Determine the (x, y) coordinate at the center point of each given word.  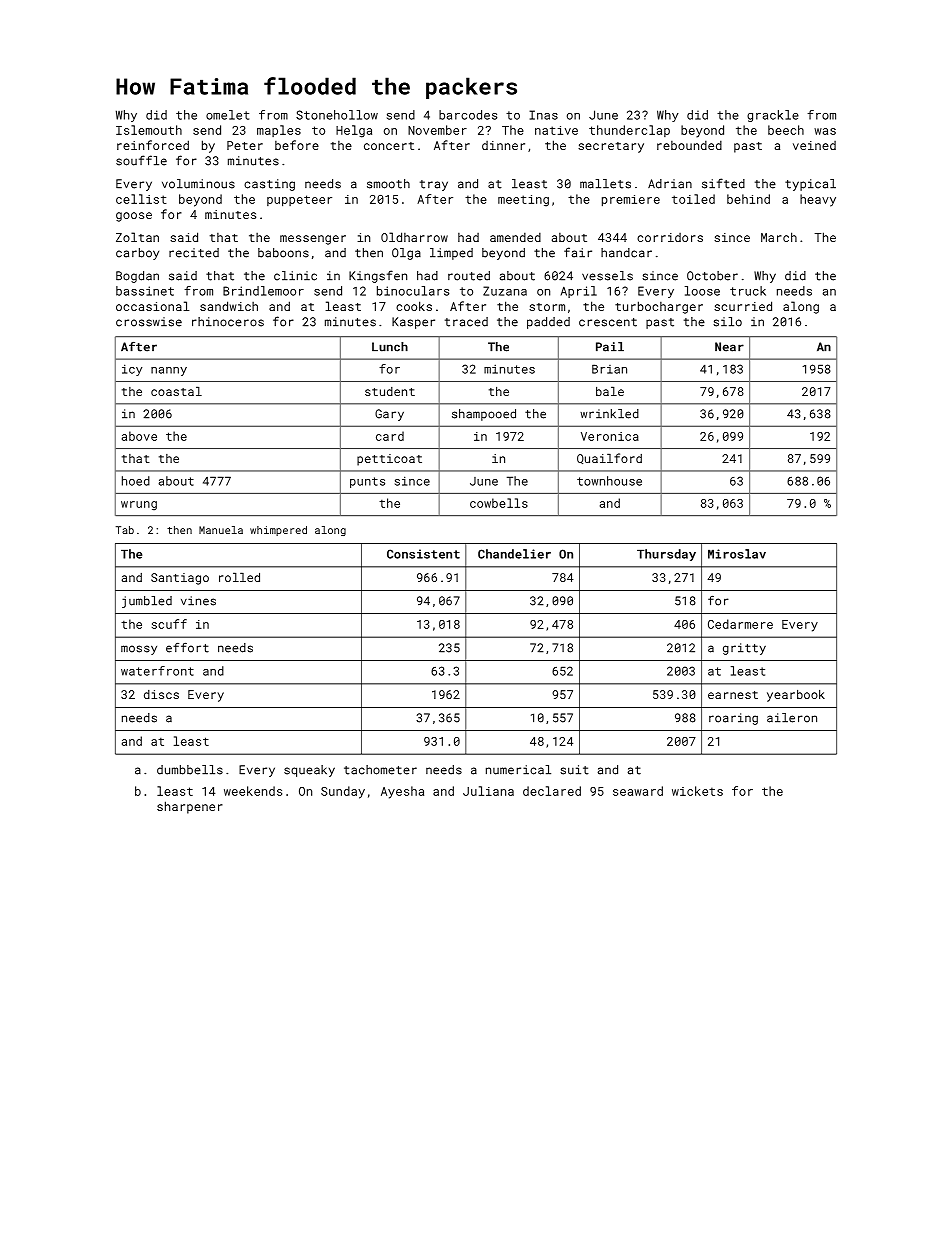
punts (367, 482)
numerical (518, 770)
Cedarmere (740, 624)
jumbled (147, 602)
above (139, 436)
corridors (670, 237)
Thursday (666, 555)
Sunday (343, 792)
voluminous (198, 184)
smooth (388, 184)
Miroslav (737, 554)
